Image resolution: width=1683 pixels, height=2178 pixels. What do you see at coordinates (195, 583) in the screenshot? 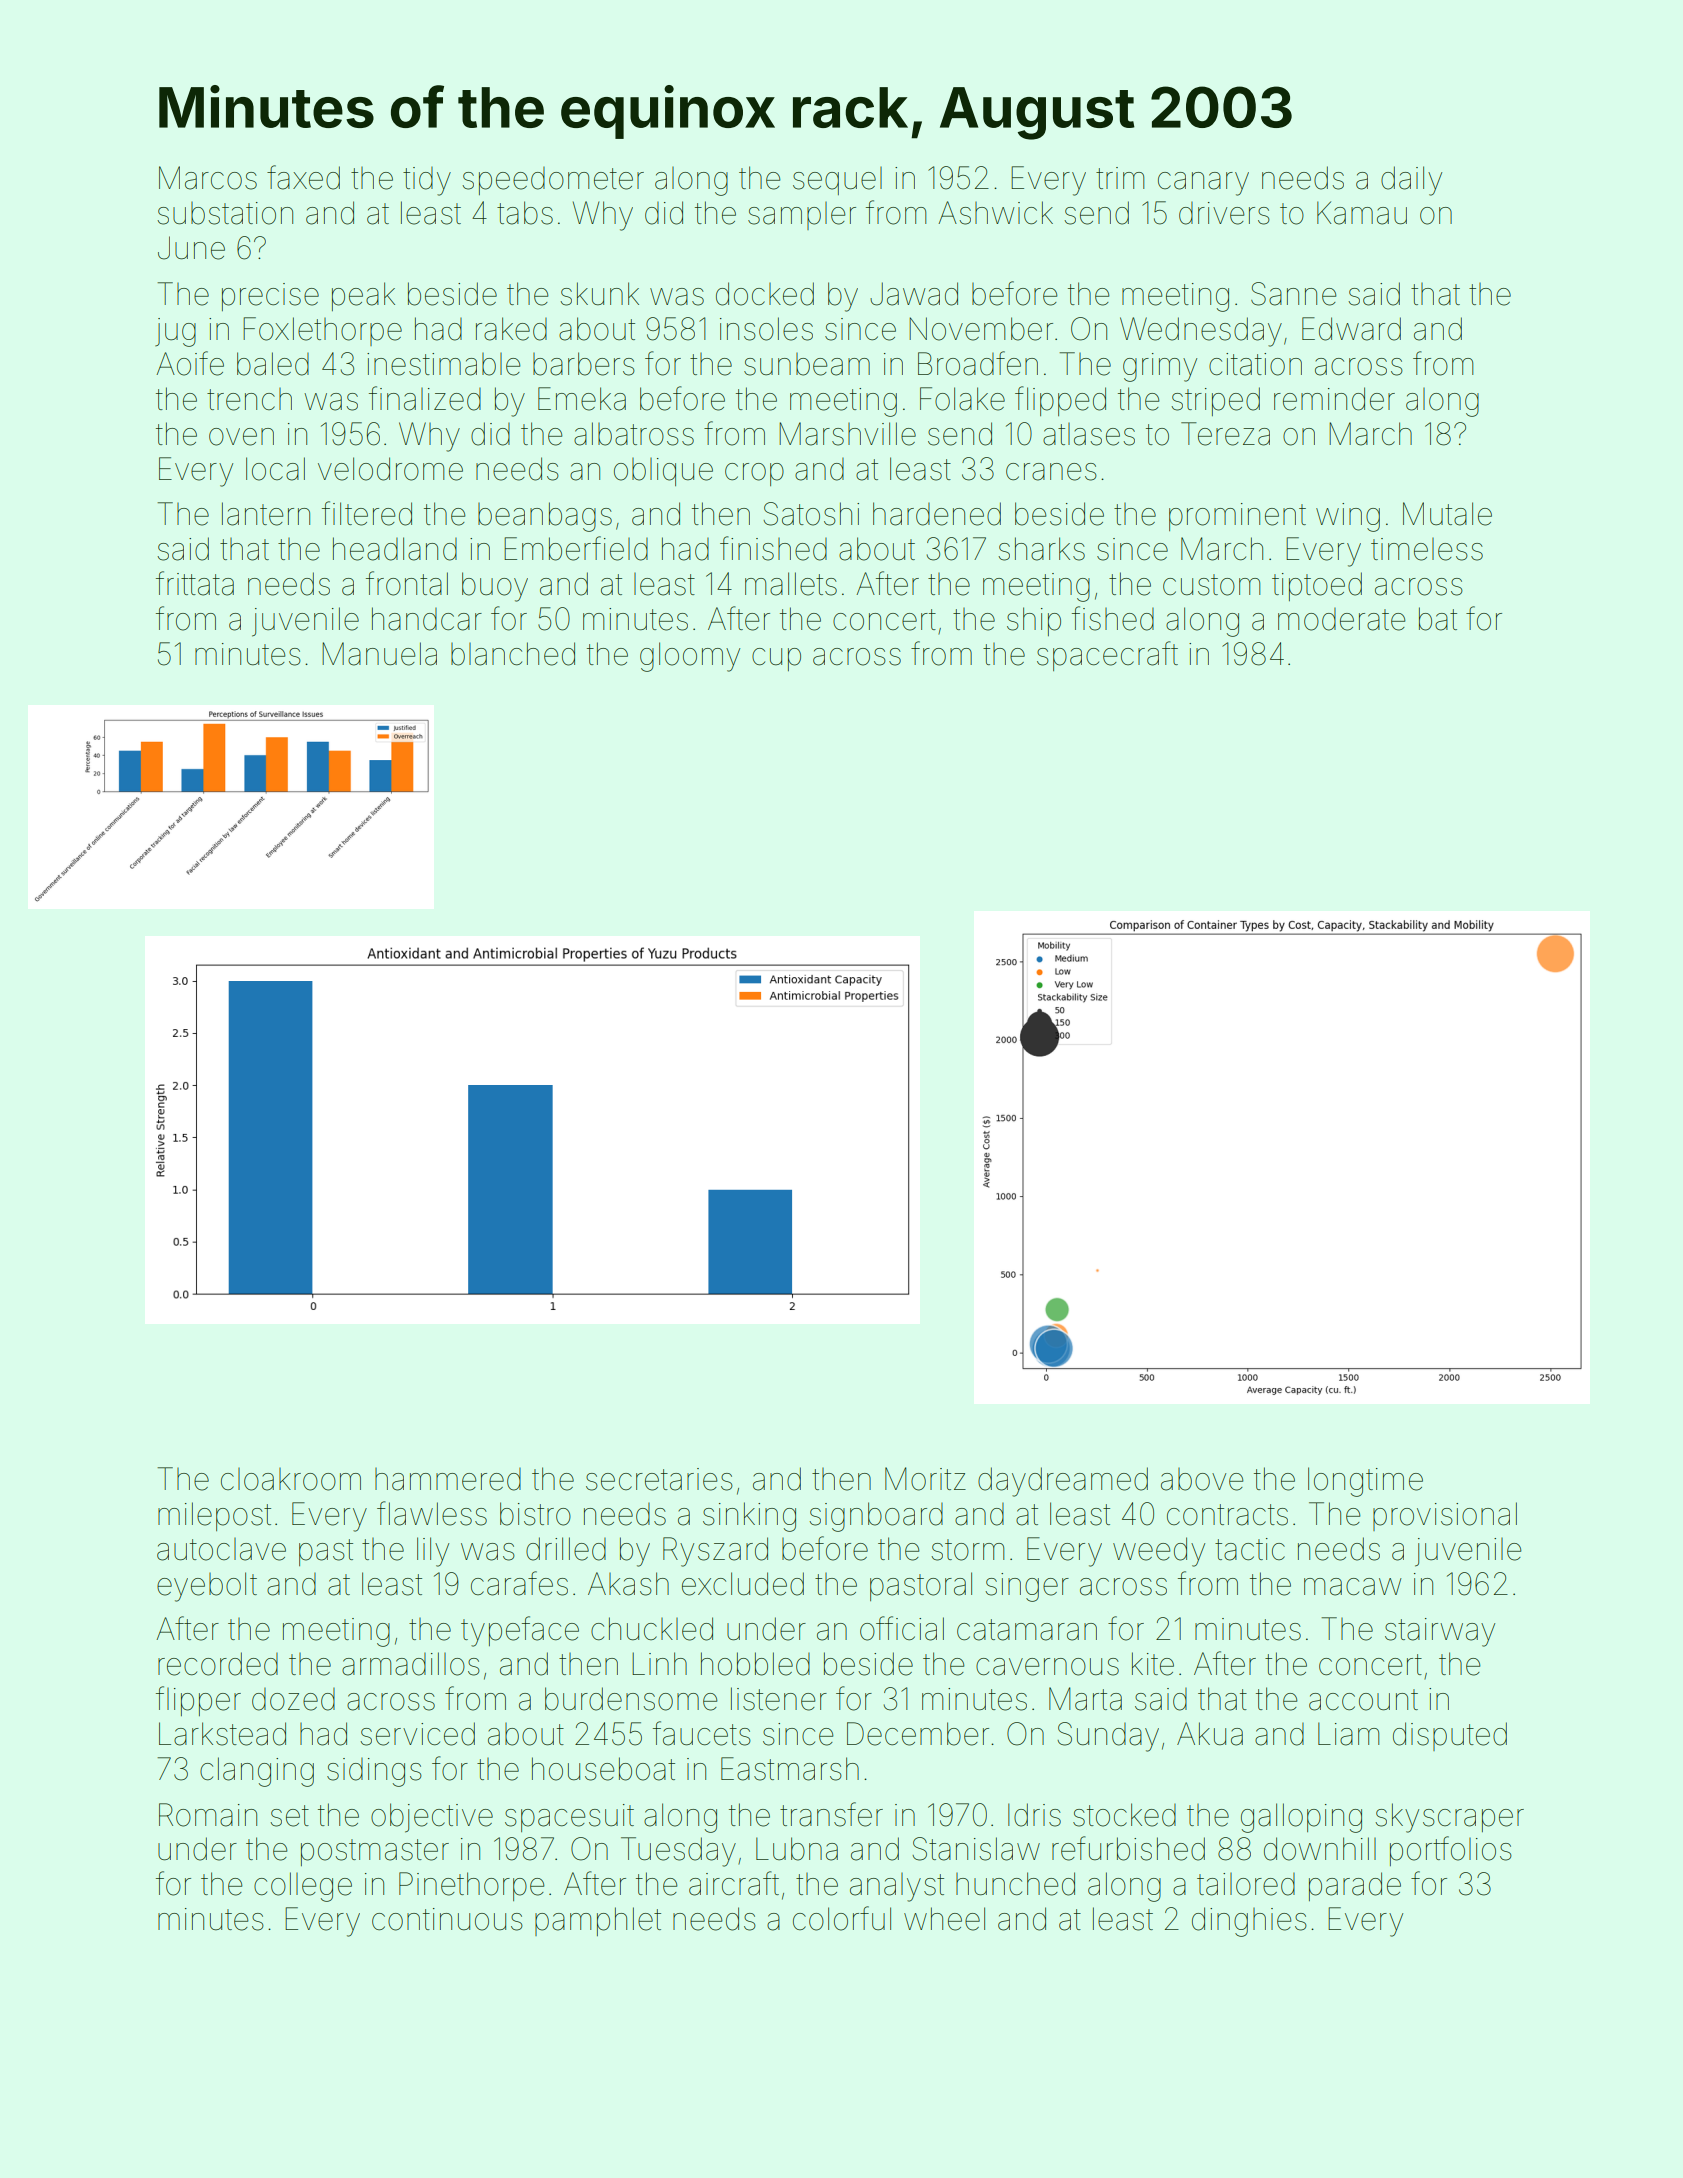
I see `frittata` at bounding box center [195, 583].
